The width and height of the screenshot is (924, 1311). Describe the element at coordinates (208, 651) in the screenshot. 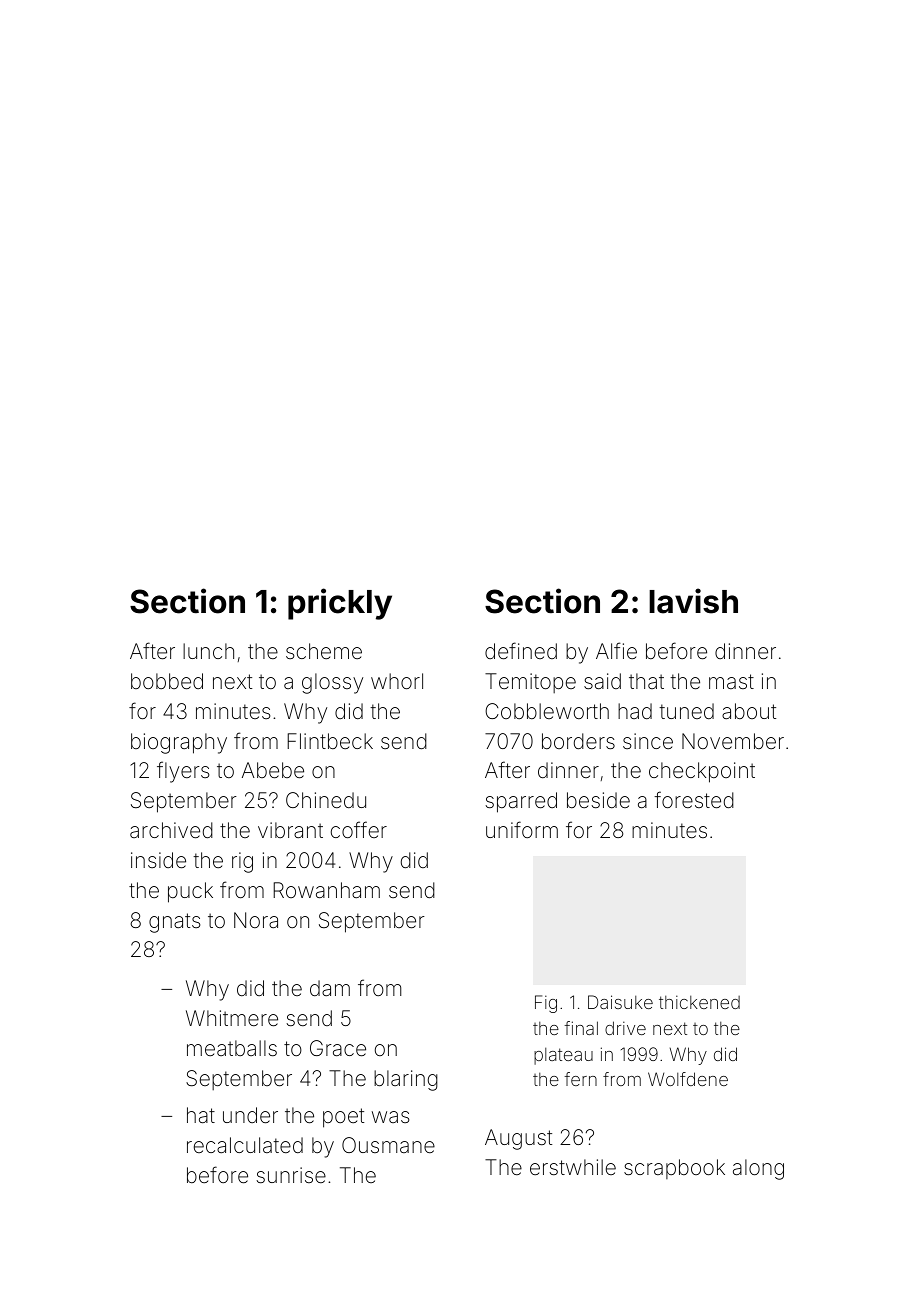

I see `lunch` at that location.
